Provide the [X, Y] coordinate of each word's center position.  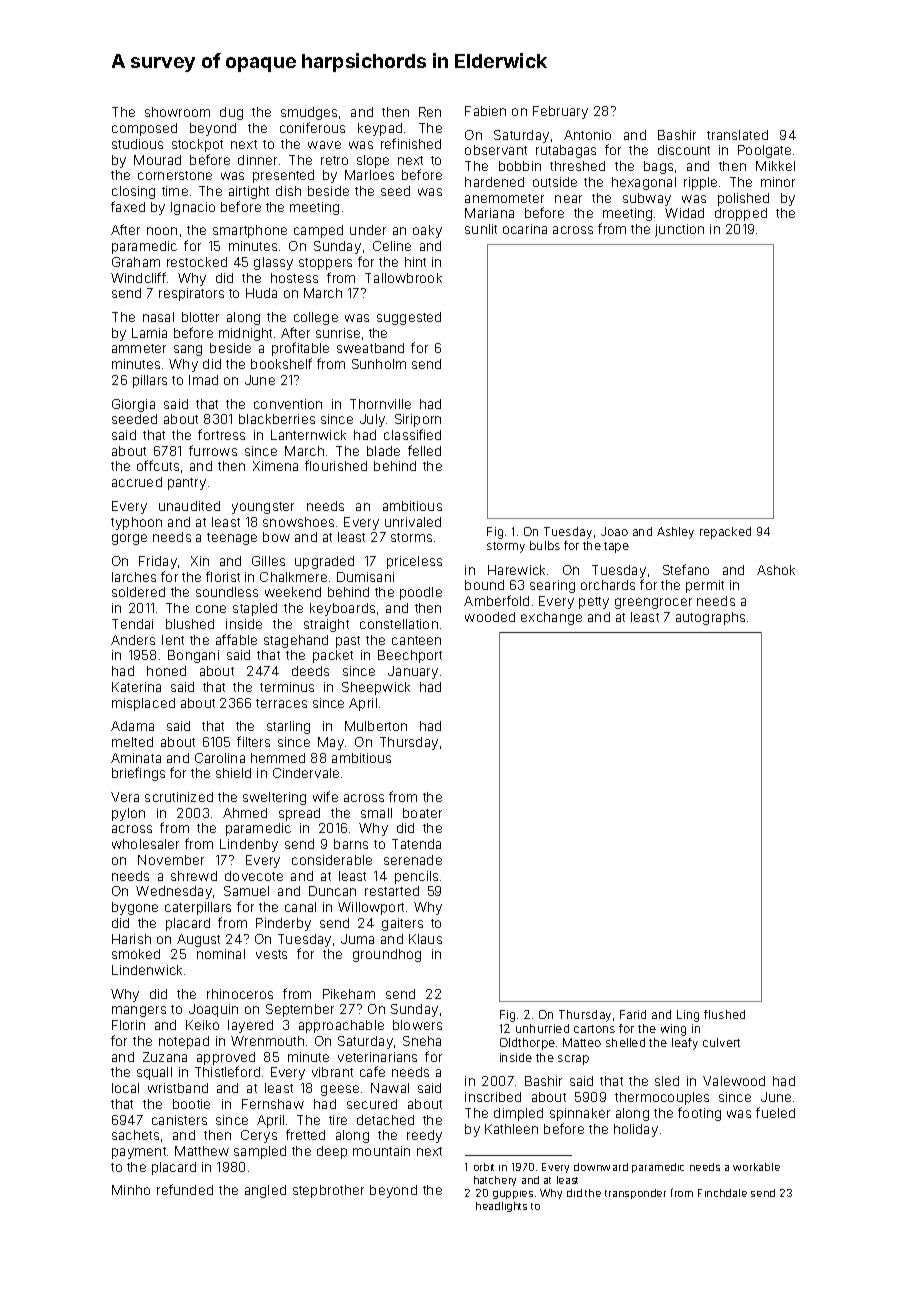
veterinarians [377, 1057]
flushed [724, 1014]
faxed [128, 206]
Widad [684, 213]
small [376, 813]
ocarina [525, 229]
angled [265, 1191]
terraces [281, 703]
